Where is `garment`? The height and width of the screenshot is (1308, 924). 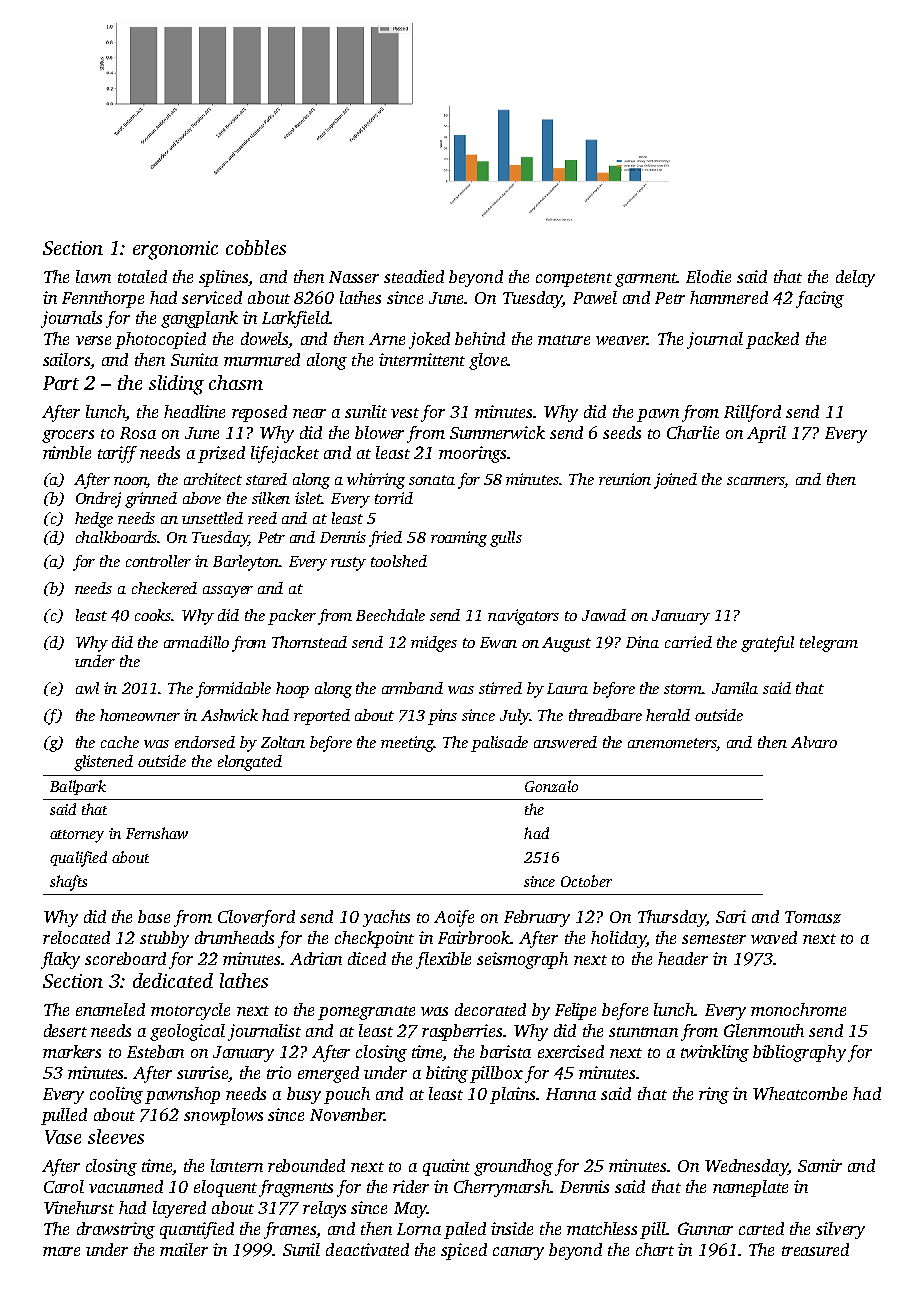 garment is located at coordinates (646, 280).
